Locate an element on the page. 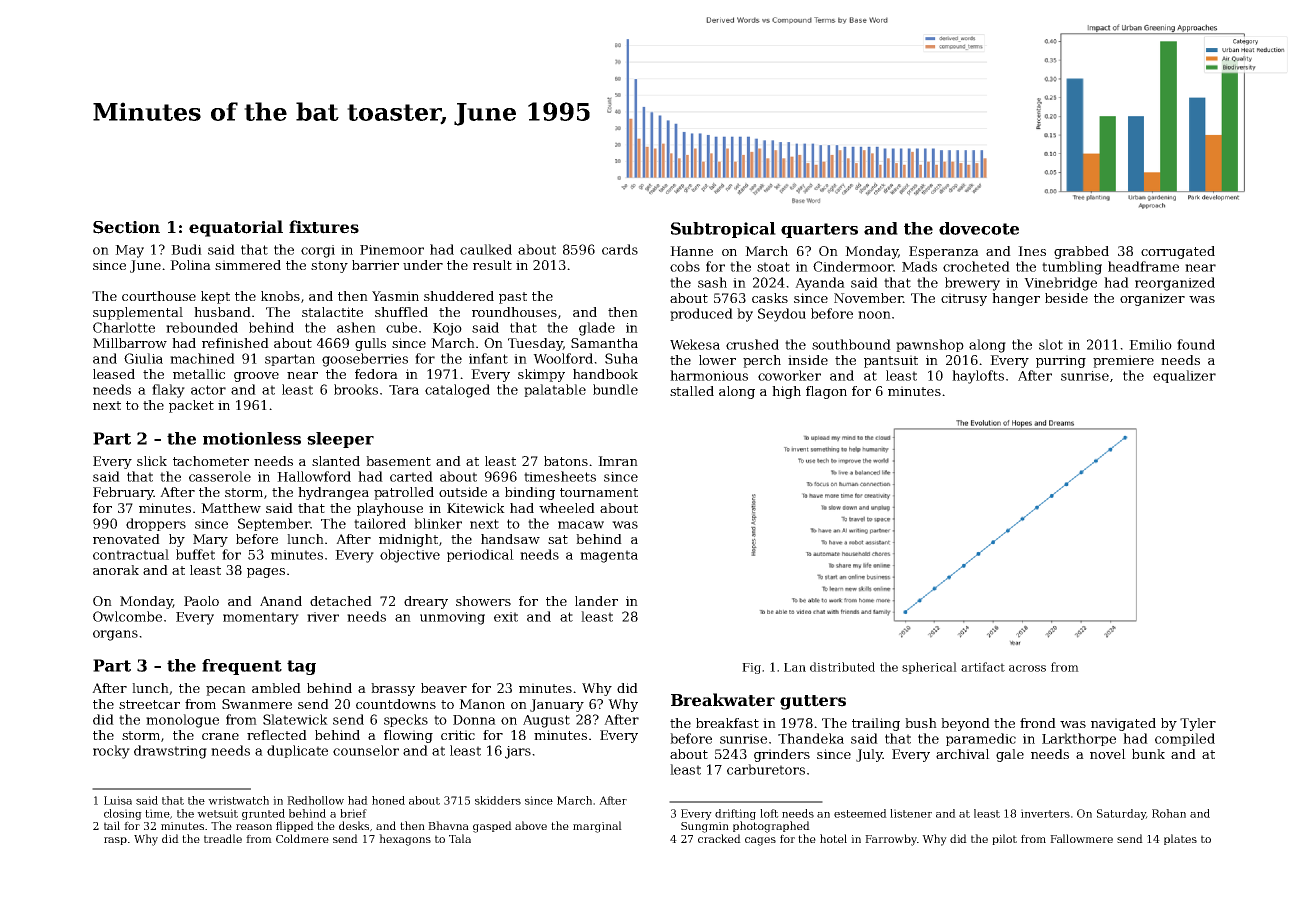 This page has height=924, width=1308. Kojo is located at coordinates (447, 329).
